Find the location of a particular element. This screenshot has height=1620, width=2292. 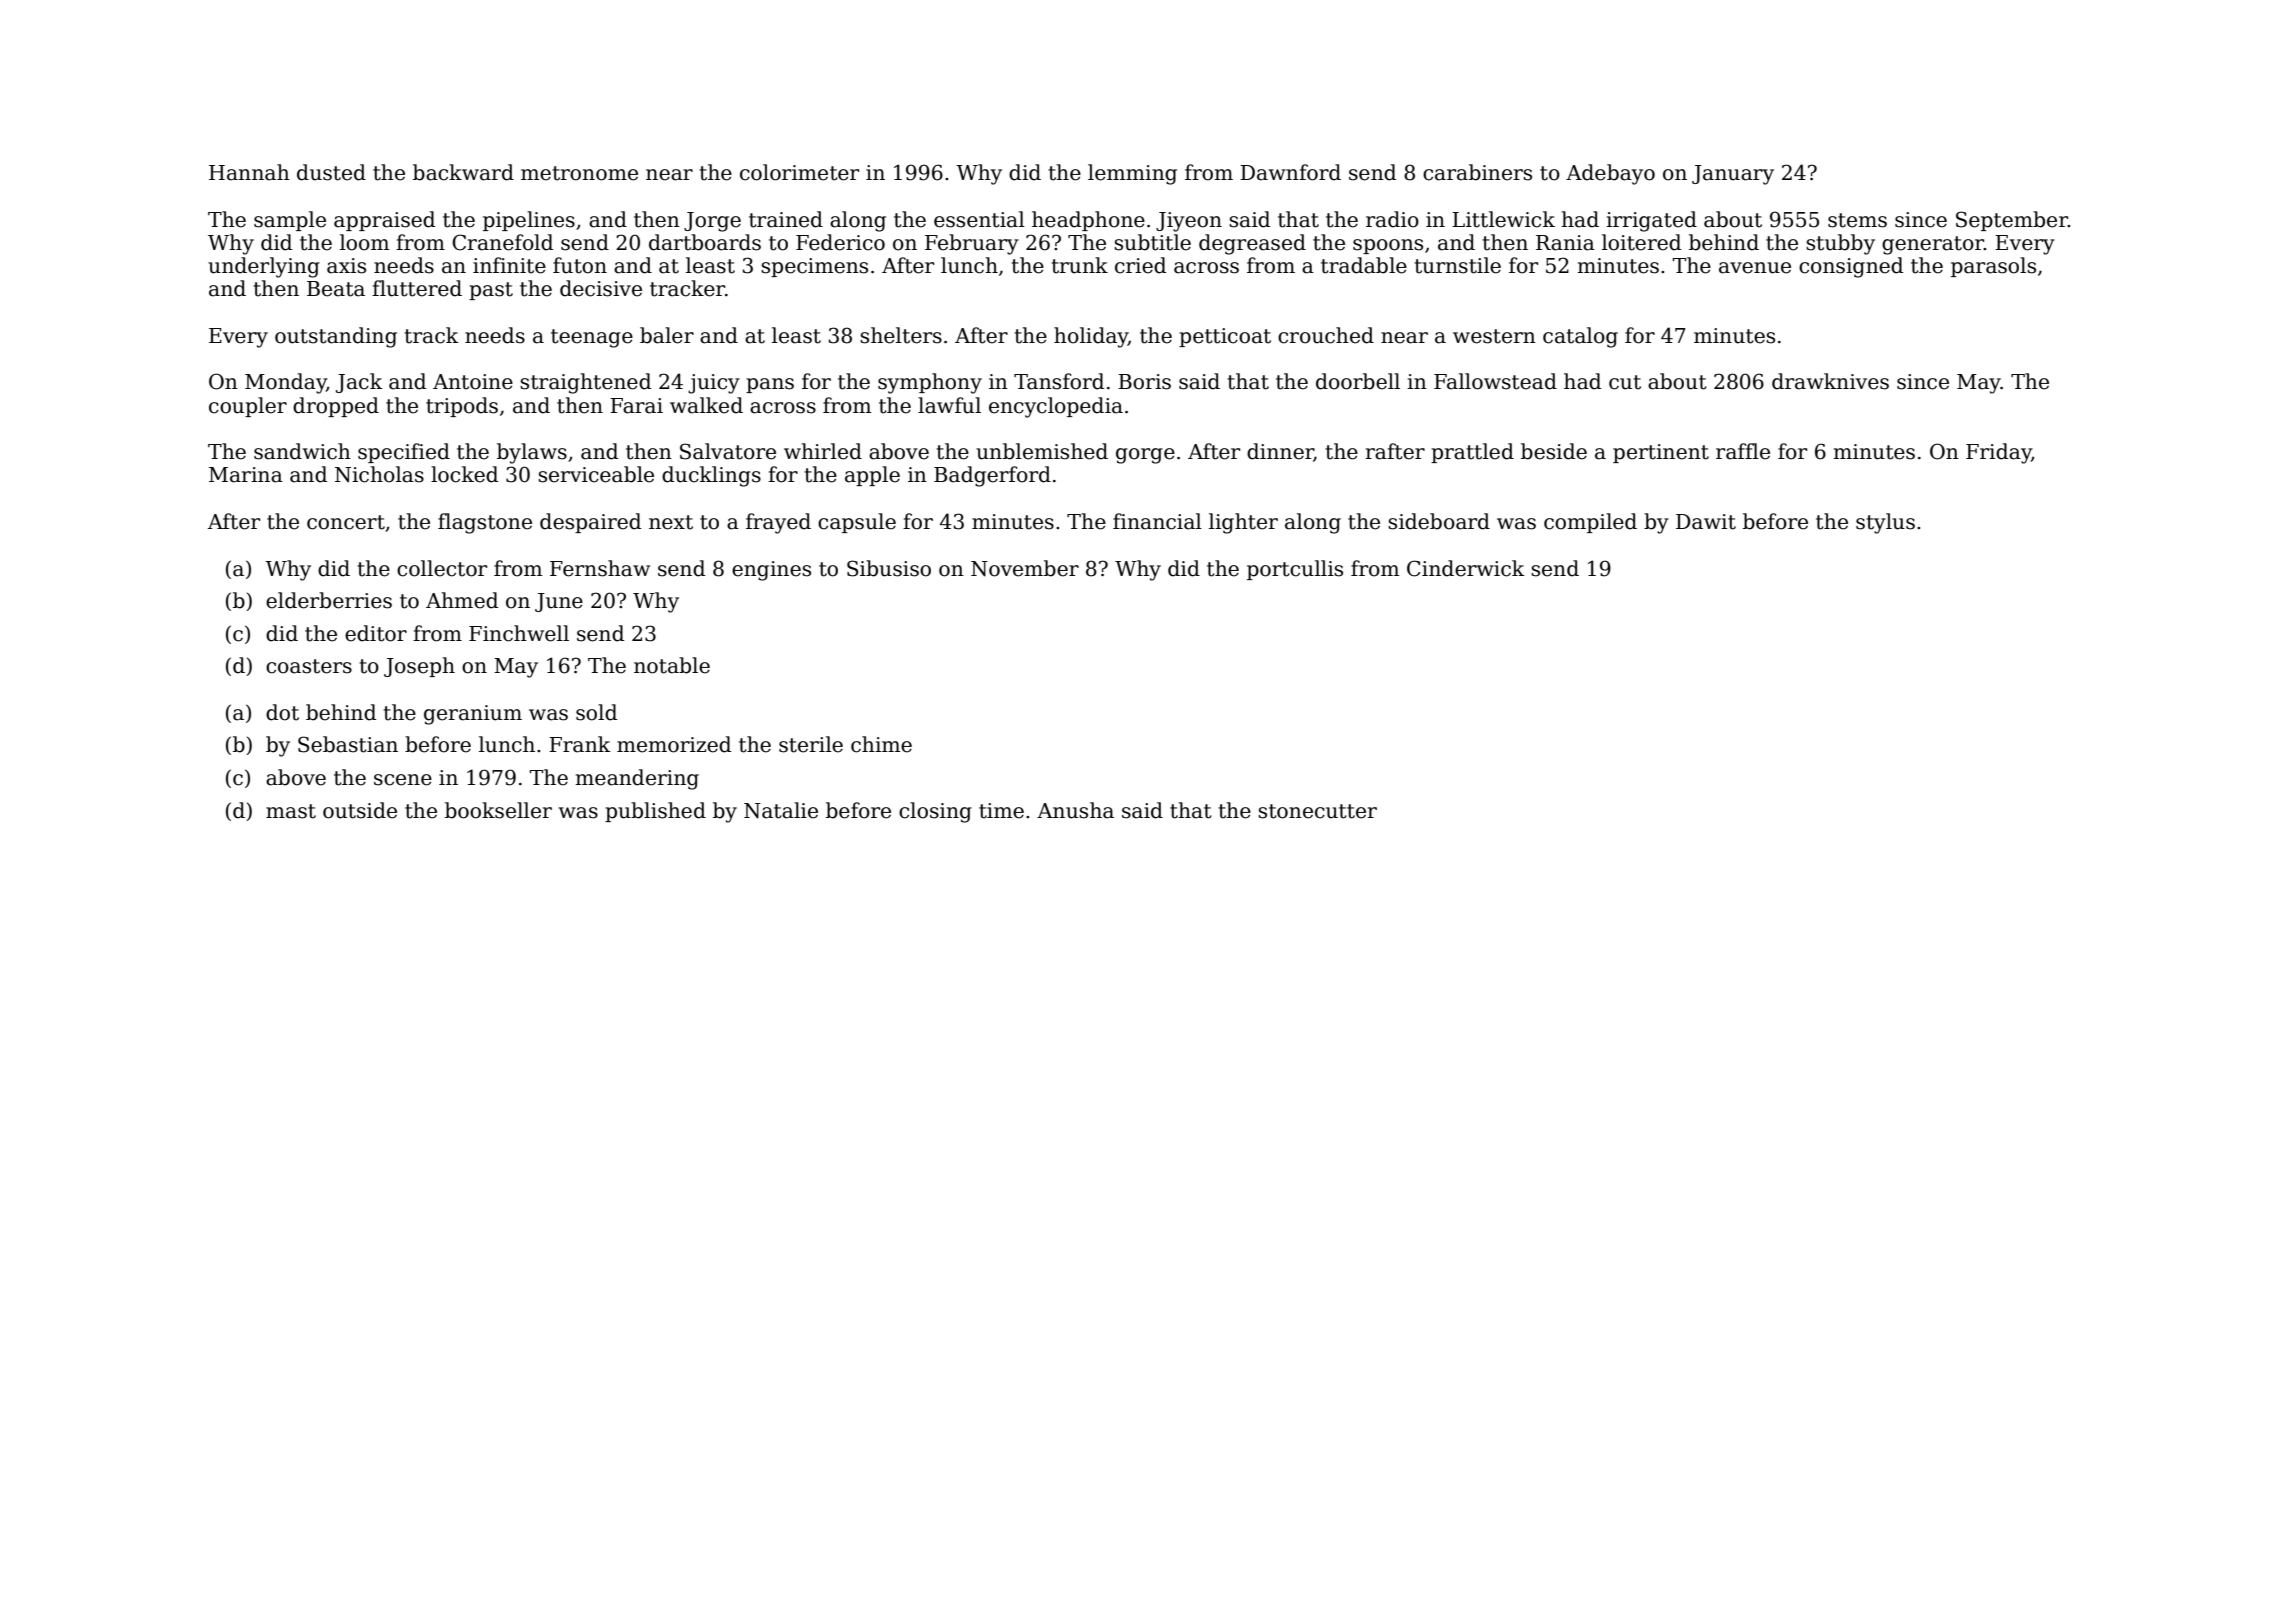

capsule is located at coordinates (857, 523).
